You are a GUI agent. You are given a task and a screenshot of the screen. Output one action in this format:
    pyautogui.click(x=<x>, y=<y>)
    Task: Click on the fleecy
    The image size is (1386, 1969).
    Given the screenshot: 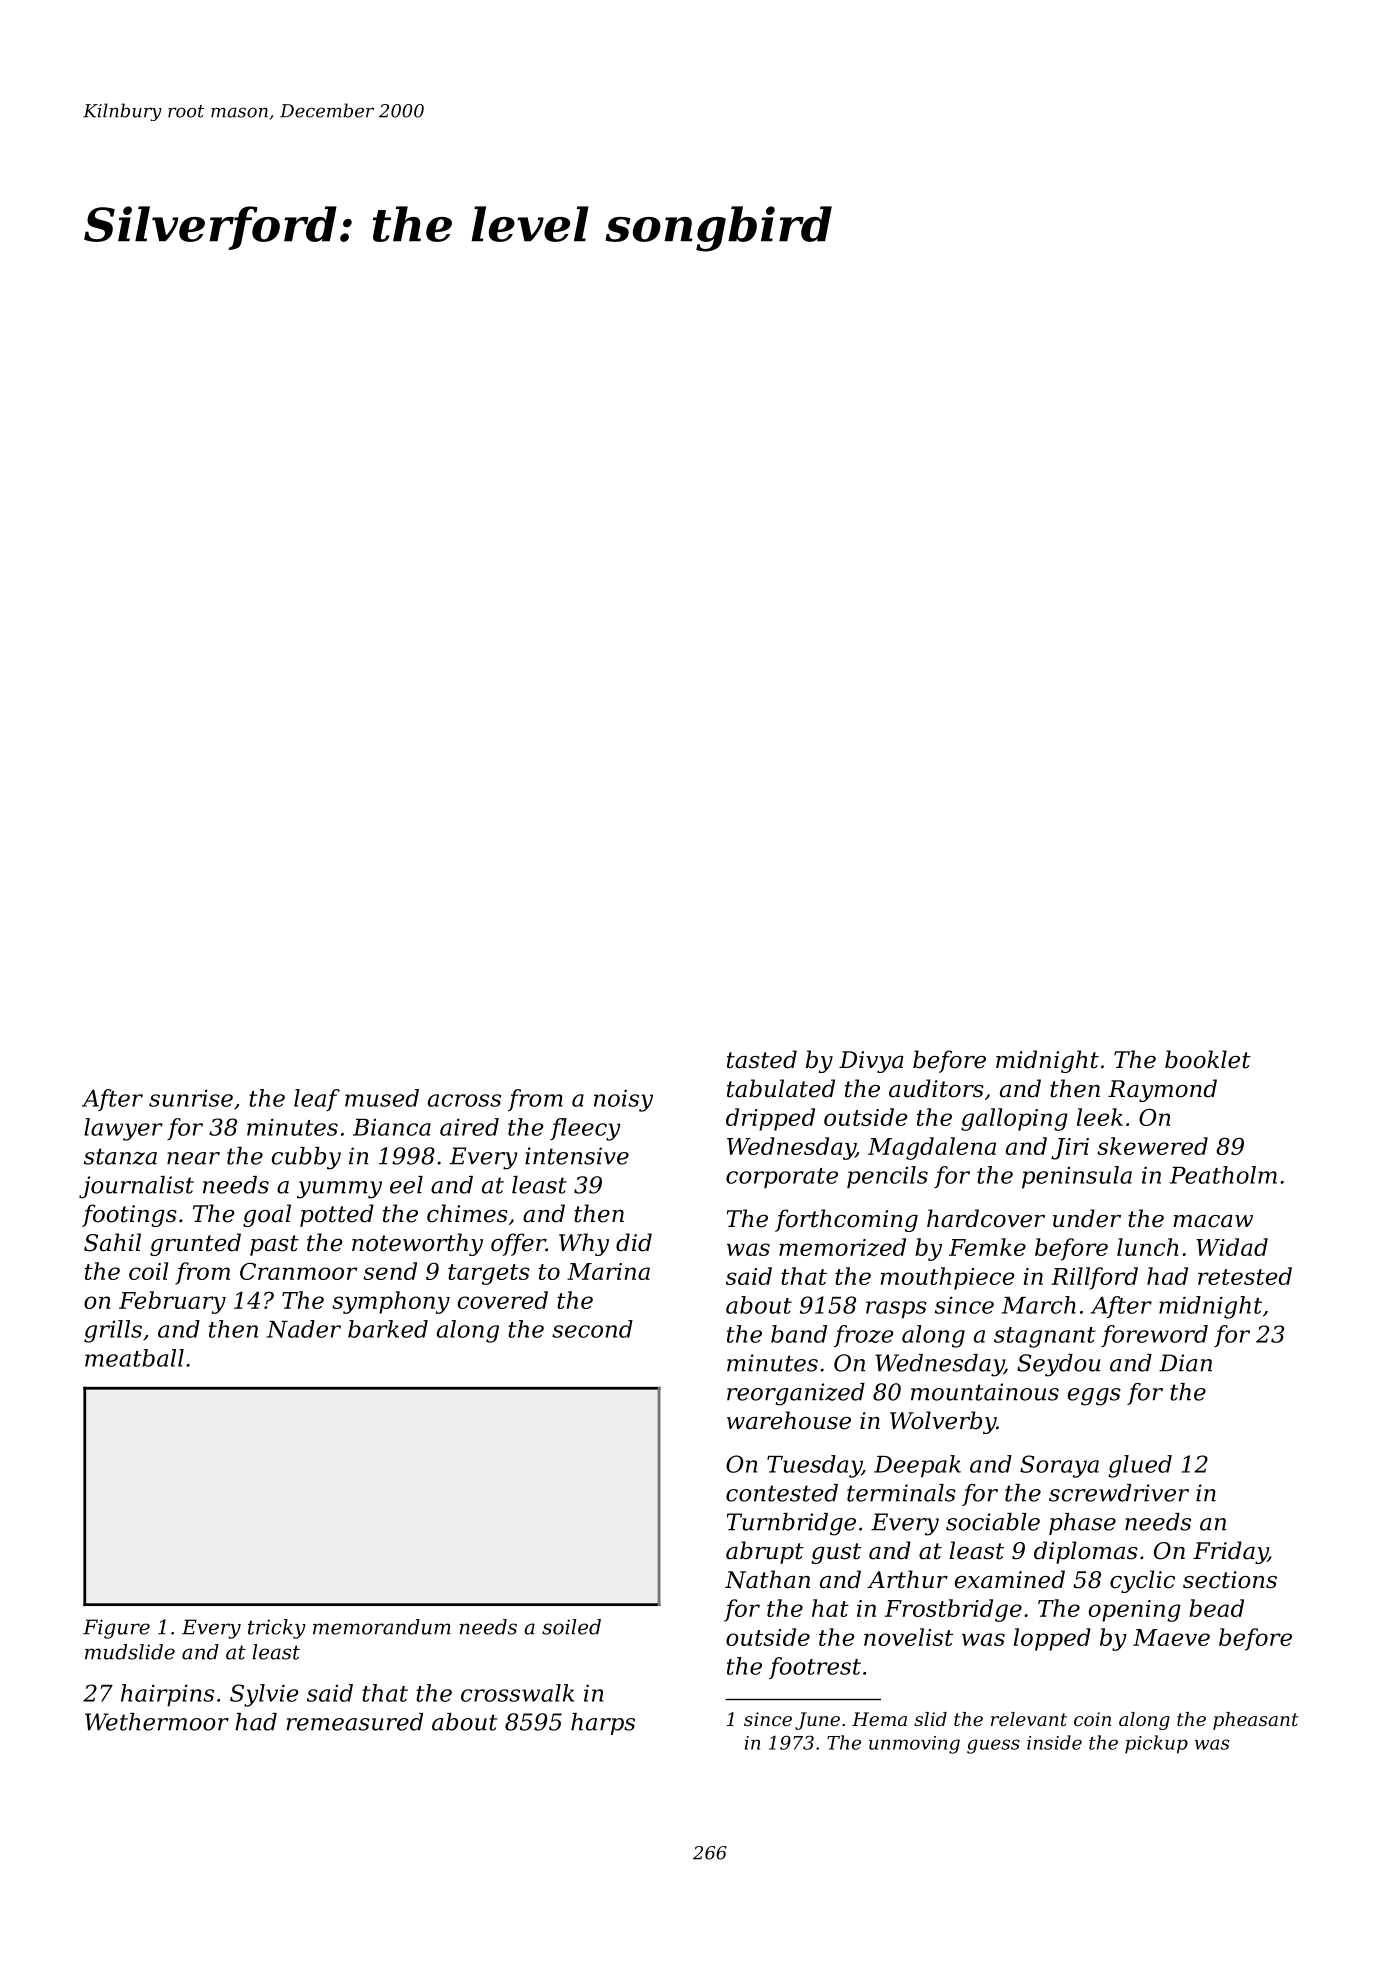 What is the action you would take?
    pyautogui.click(x=585, y=1129)
